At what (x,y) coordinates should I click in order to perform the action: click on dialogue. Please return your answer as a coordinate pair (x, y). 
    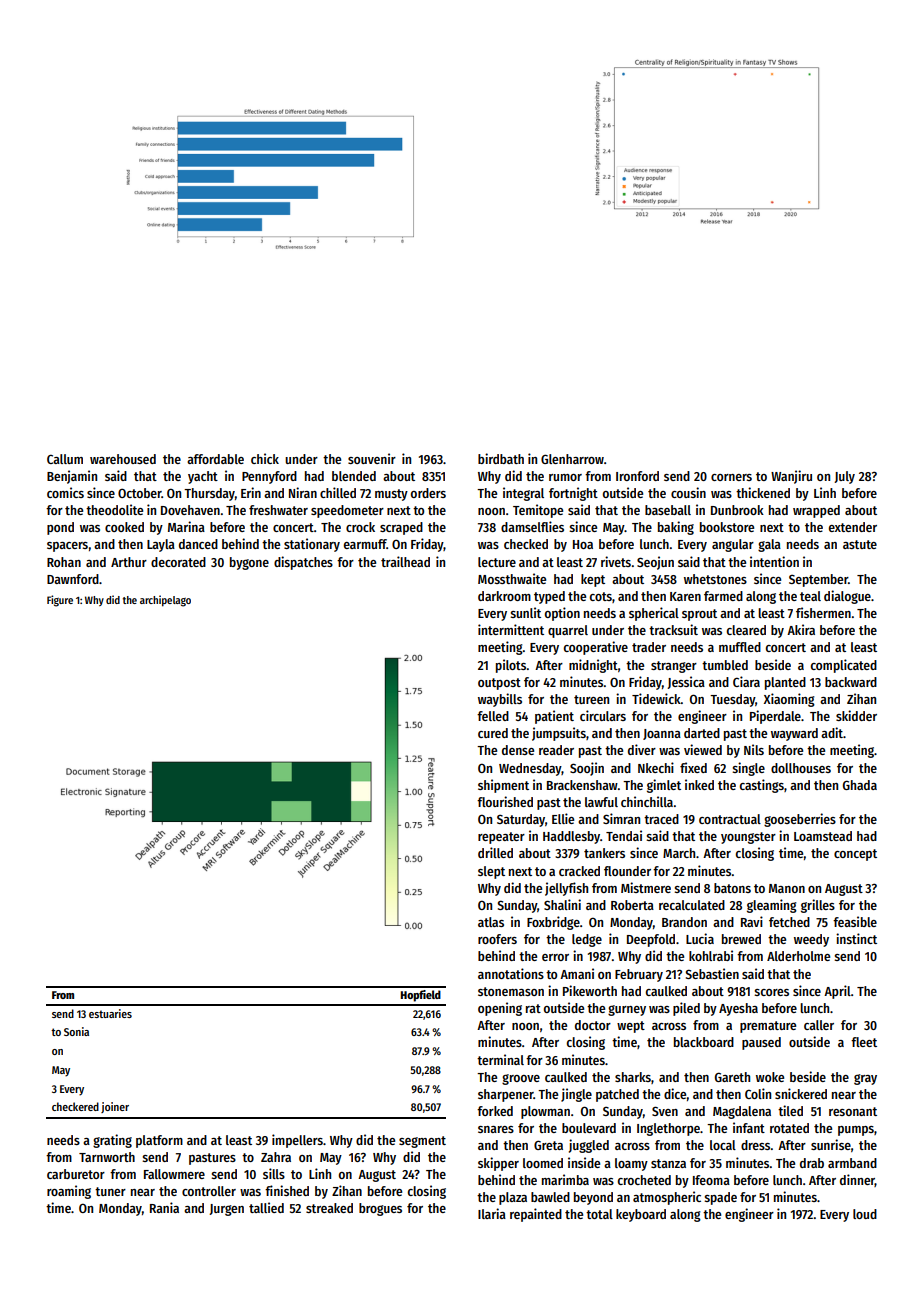
    Looking at the image, I should click on (847, 597).
